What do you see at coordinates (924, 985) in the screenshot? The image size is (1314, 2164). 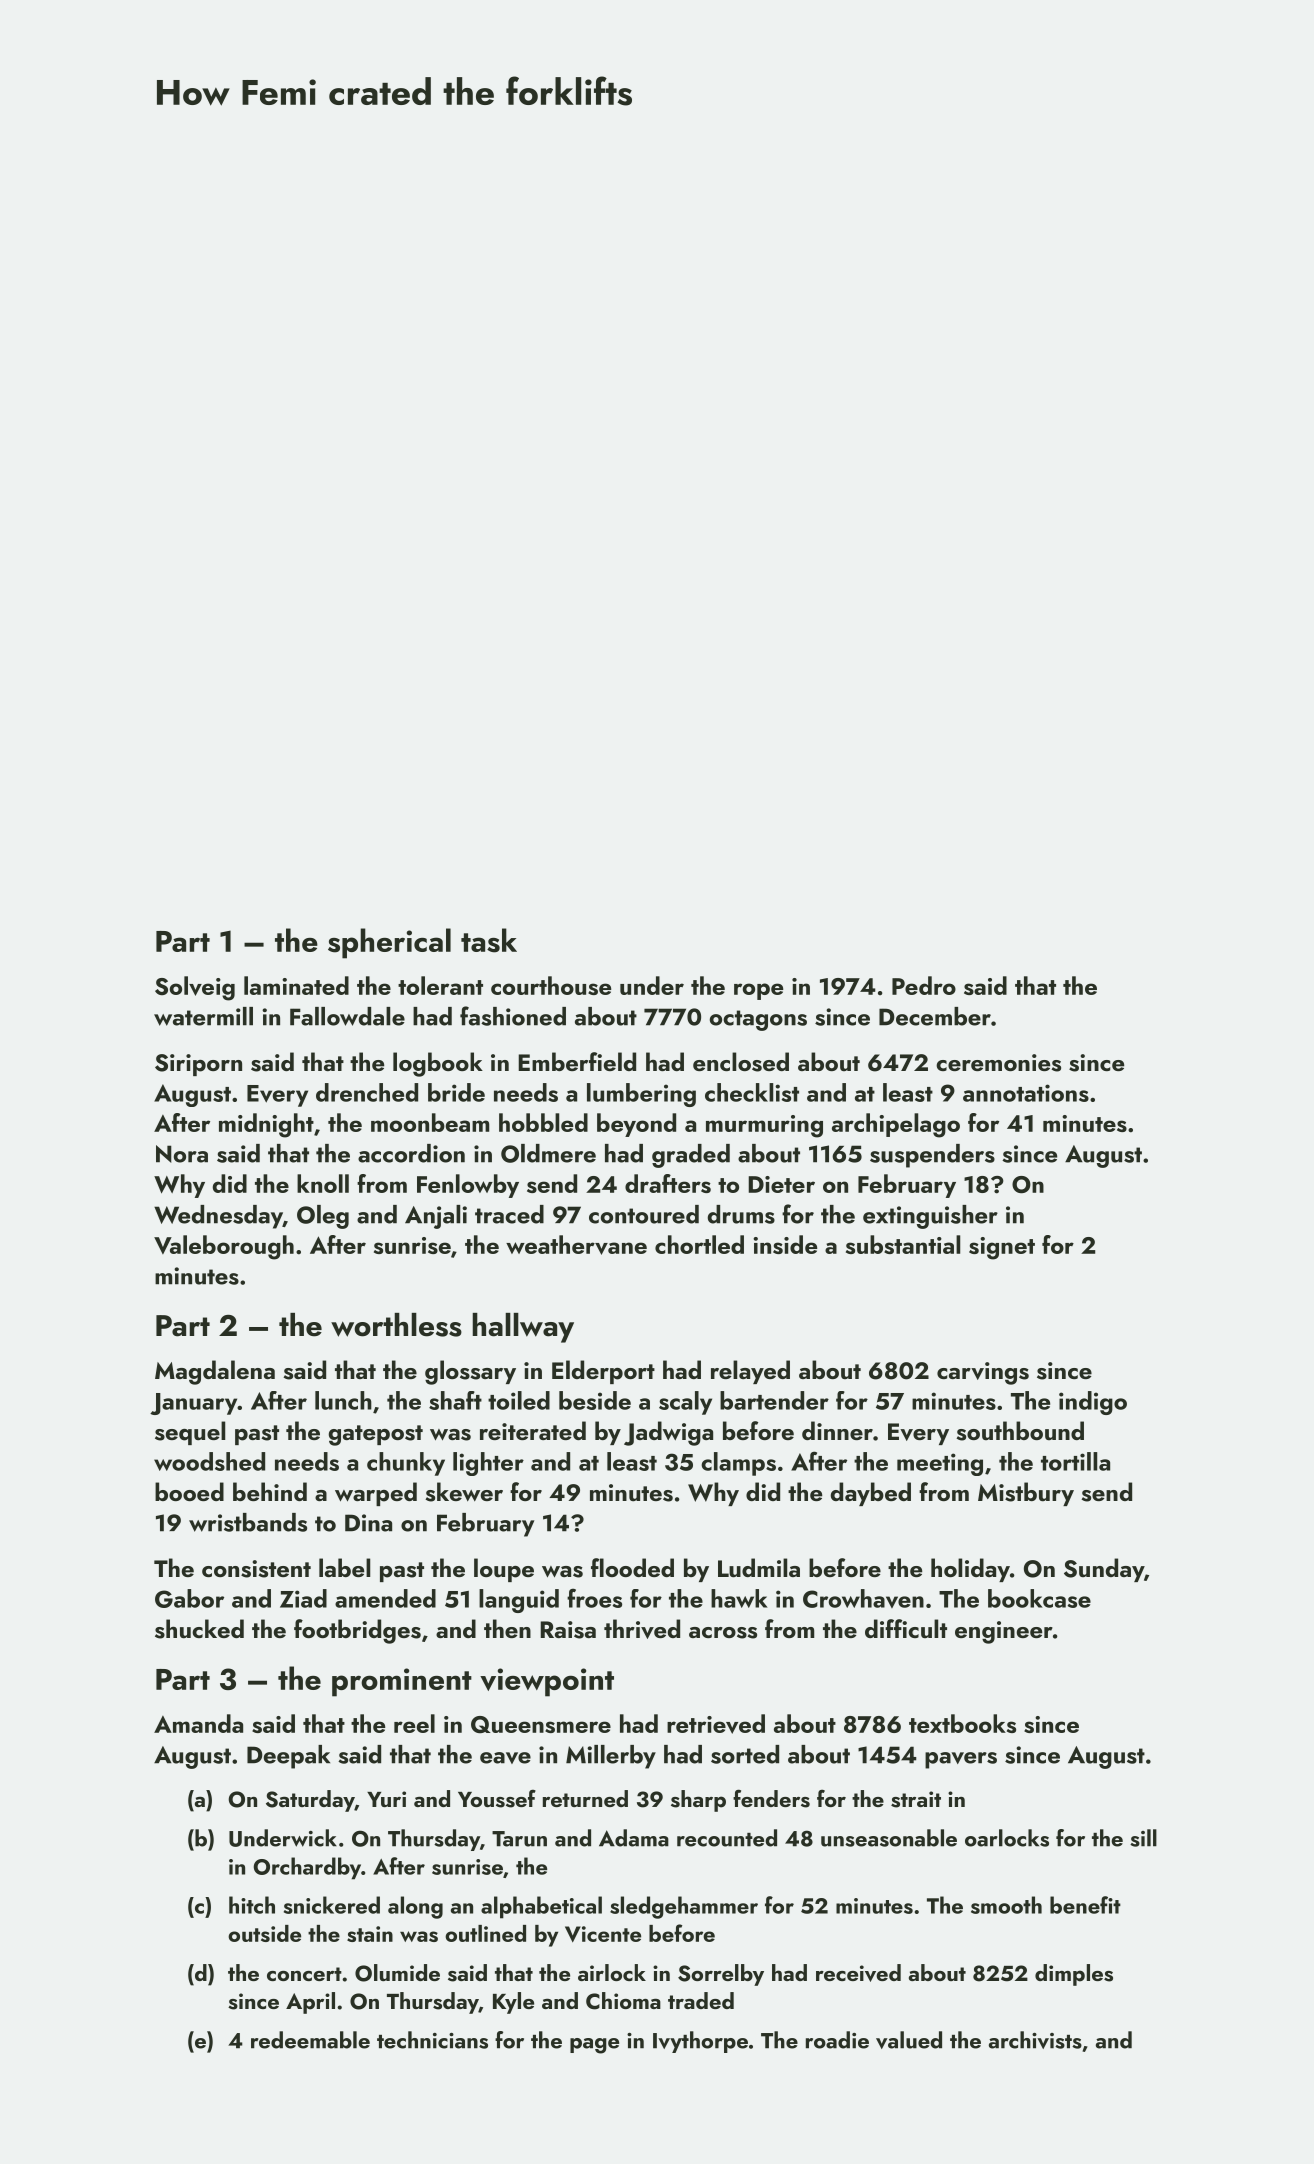 I see `Pedro` at bounding box center [924, 985].
